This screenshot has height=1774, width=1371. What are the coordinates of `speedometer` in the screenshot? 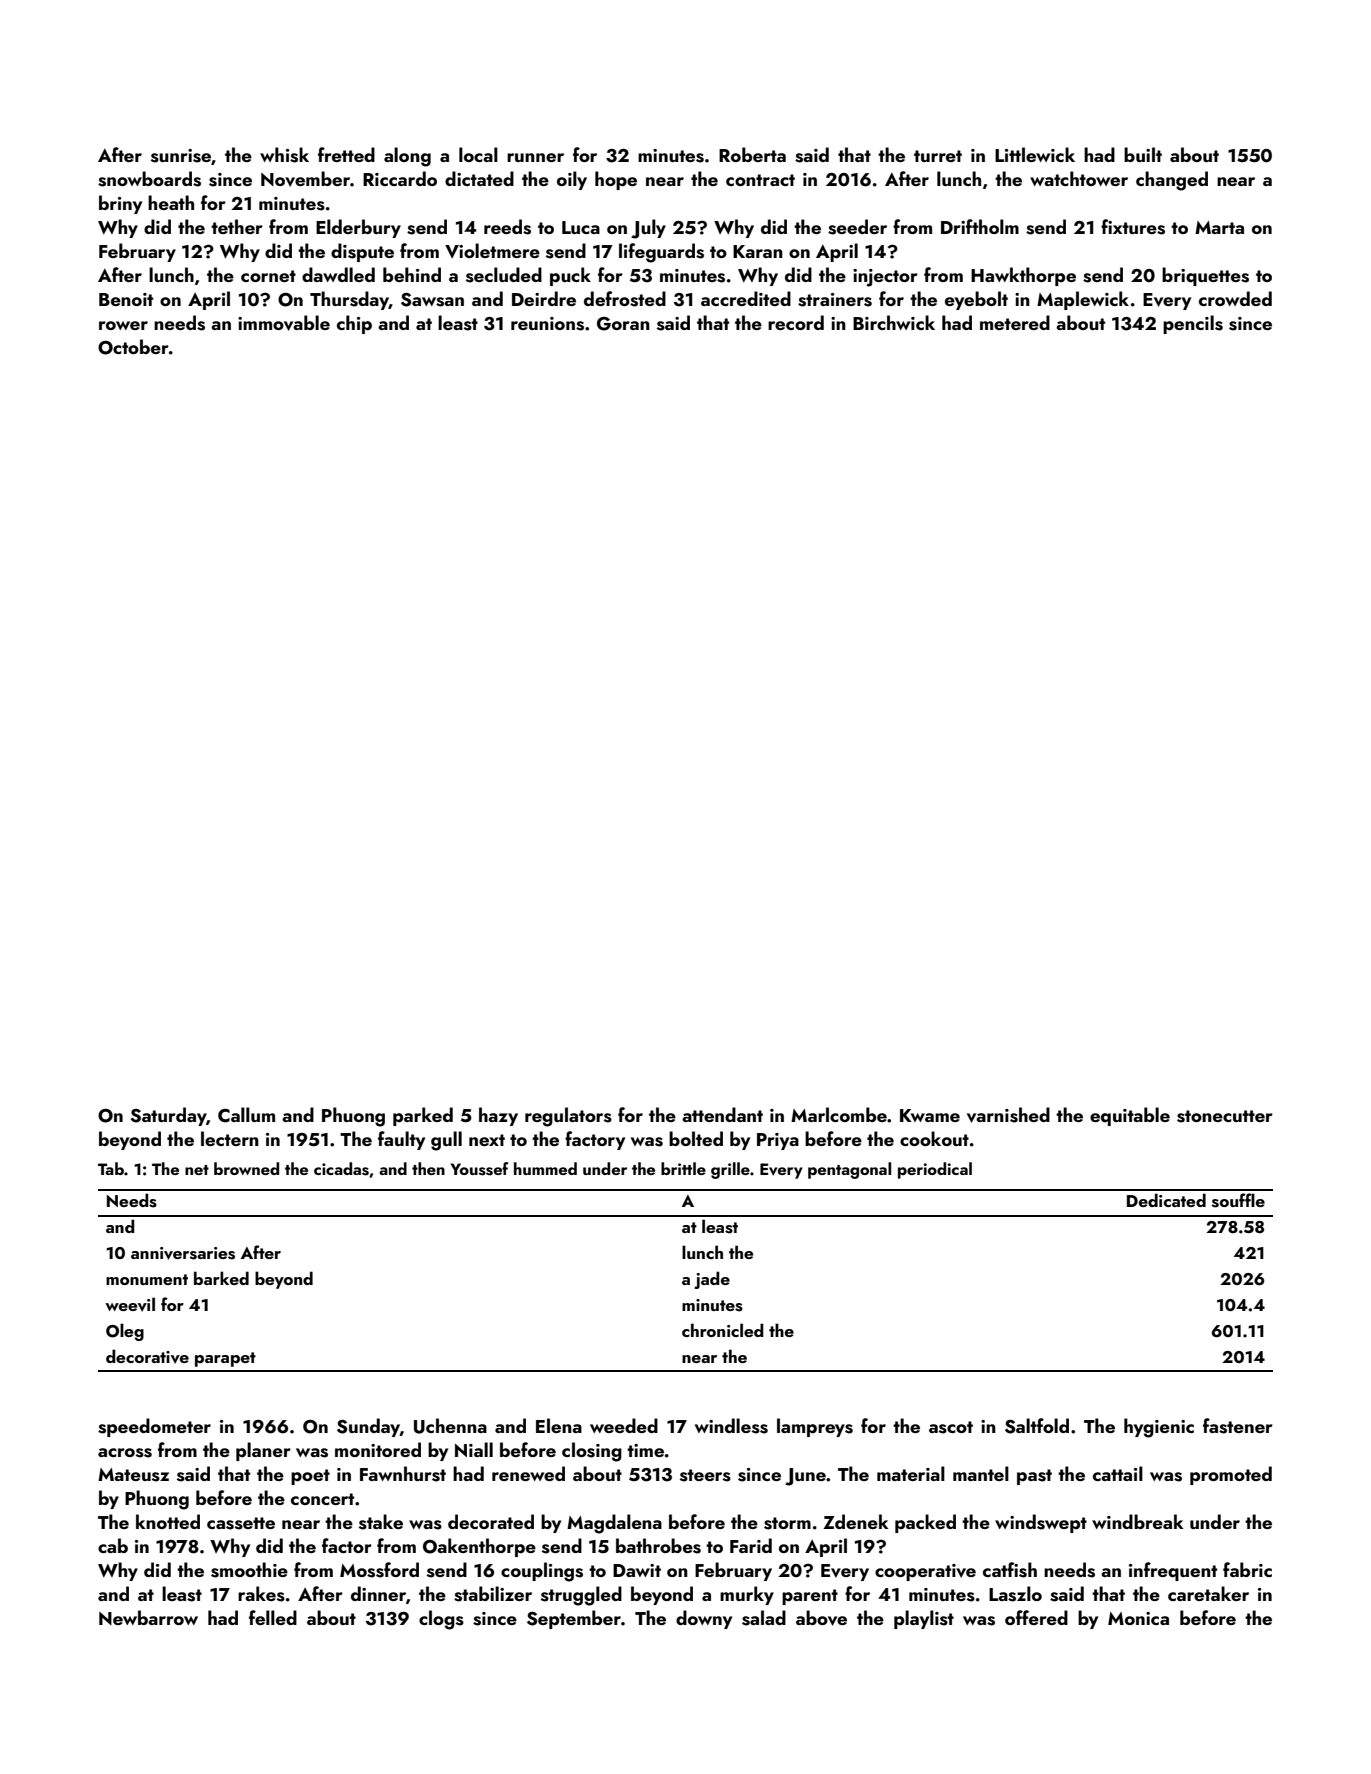 It's located at (154, 1427).
